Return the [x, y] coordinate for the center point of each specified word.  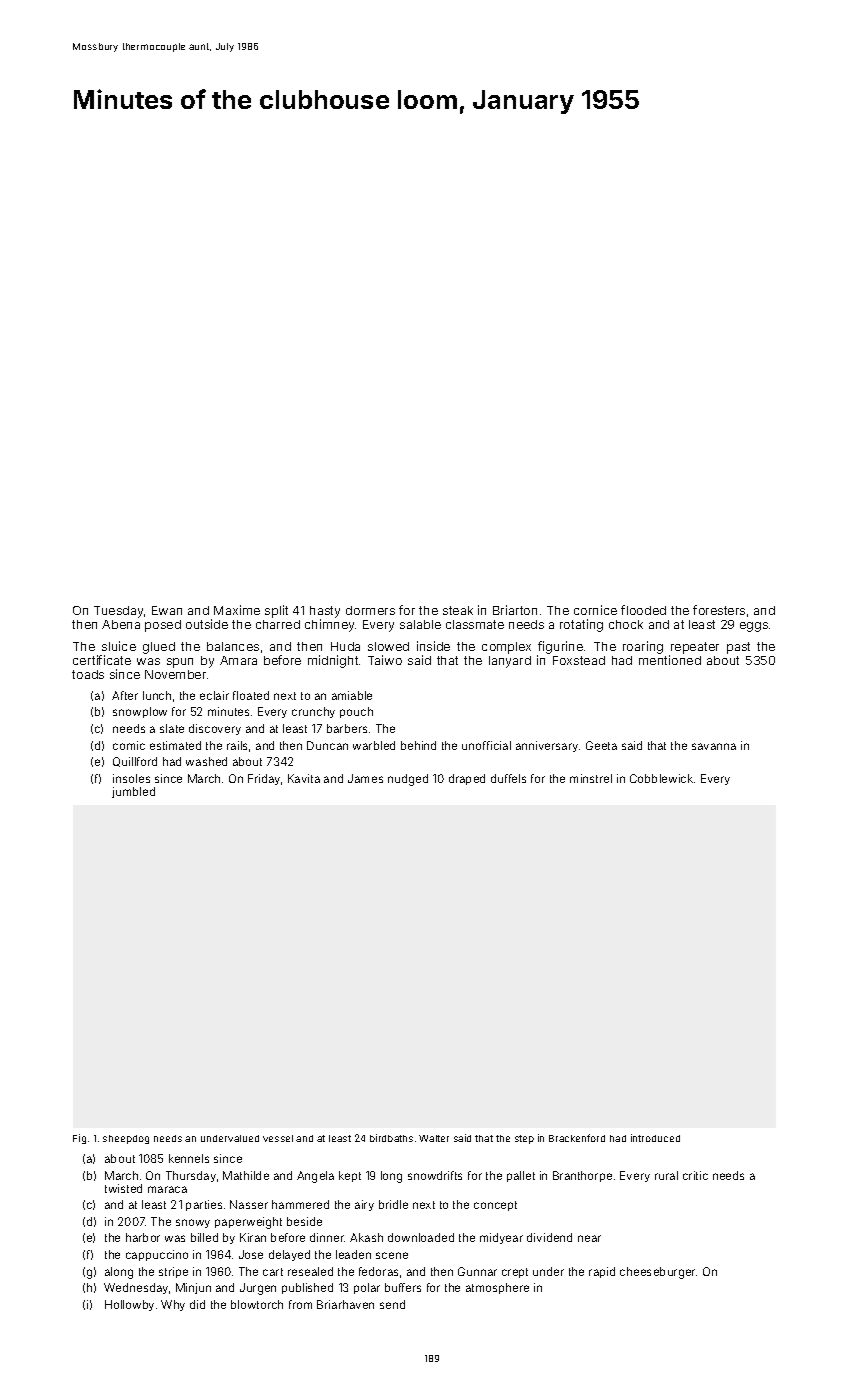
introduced [655, 1138]
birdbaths [391, 1138]
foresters [719, 610]
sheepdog [126, 1139]
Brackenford [577, 1138]
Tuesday [118, 612]
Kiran [253, 1237]
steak [458, 610]
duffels [508, 778]
